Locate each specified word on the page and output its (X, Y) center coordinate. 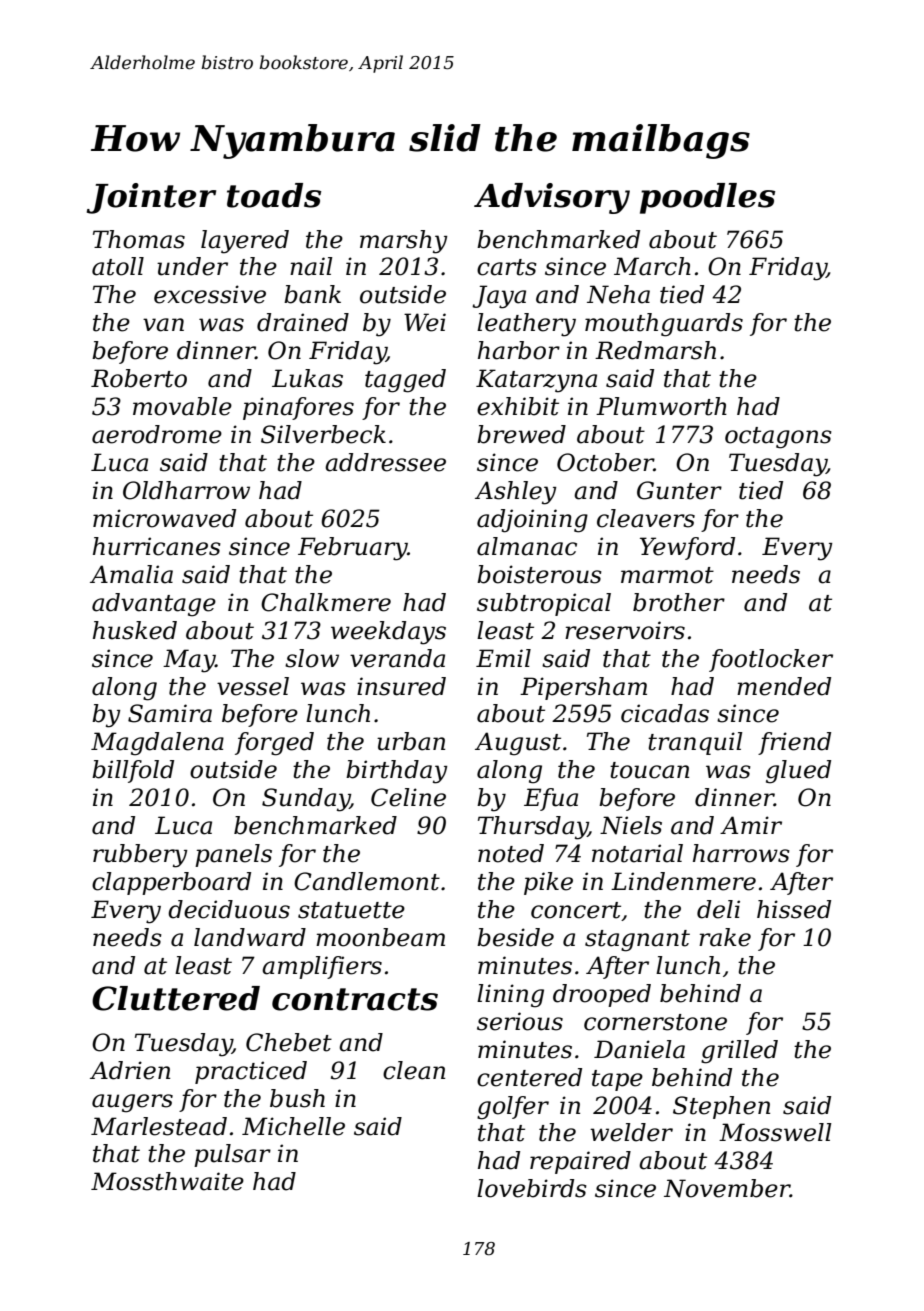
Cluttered (176, 998)
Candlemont (367, 881)
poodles (707, 198)
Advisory (552, 198)
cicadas (665, 713)
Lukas (307, 378)
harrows (741, 853)
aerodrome (157, 434)
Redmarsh (655, 350)
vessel (253, 686)
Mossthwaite (167, 1181)
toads (274, 195)
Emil (503, 658)
